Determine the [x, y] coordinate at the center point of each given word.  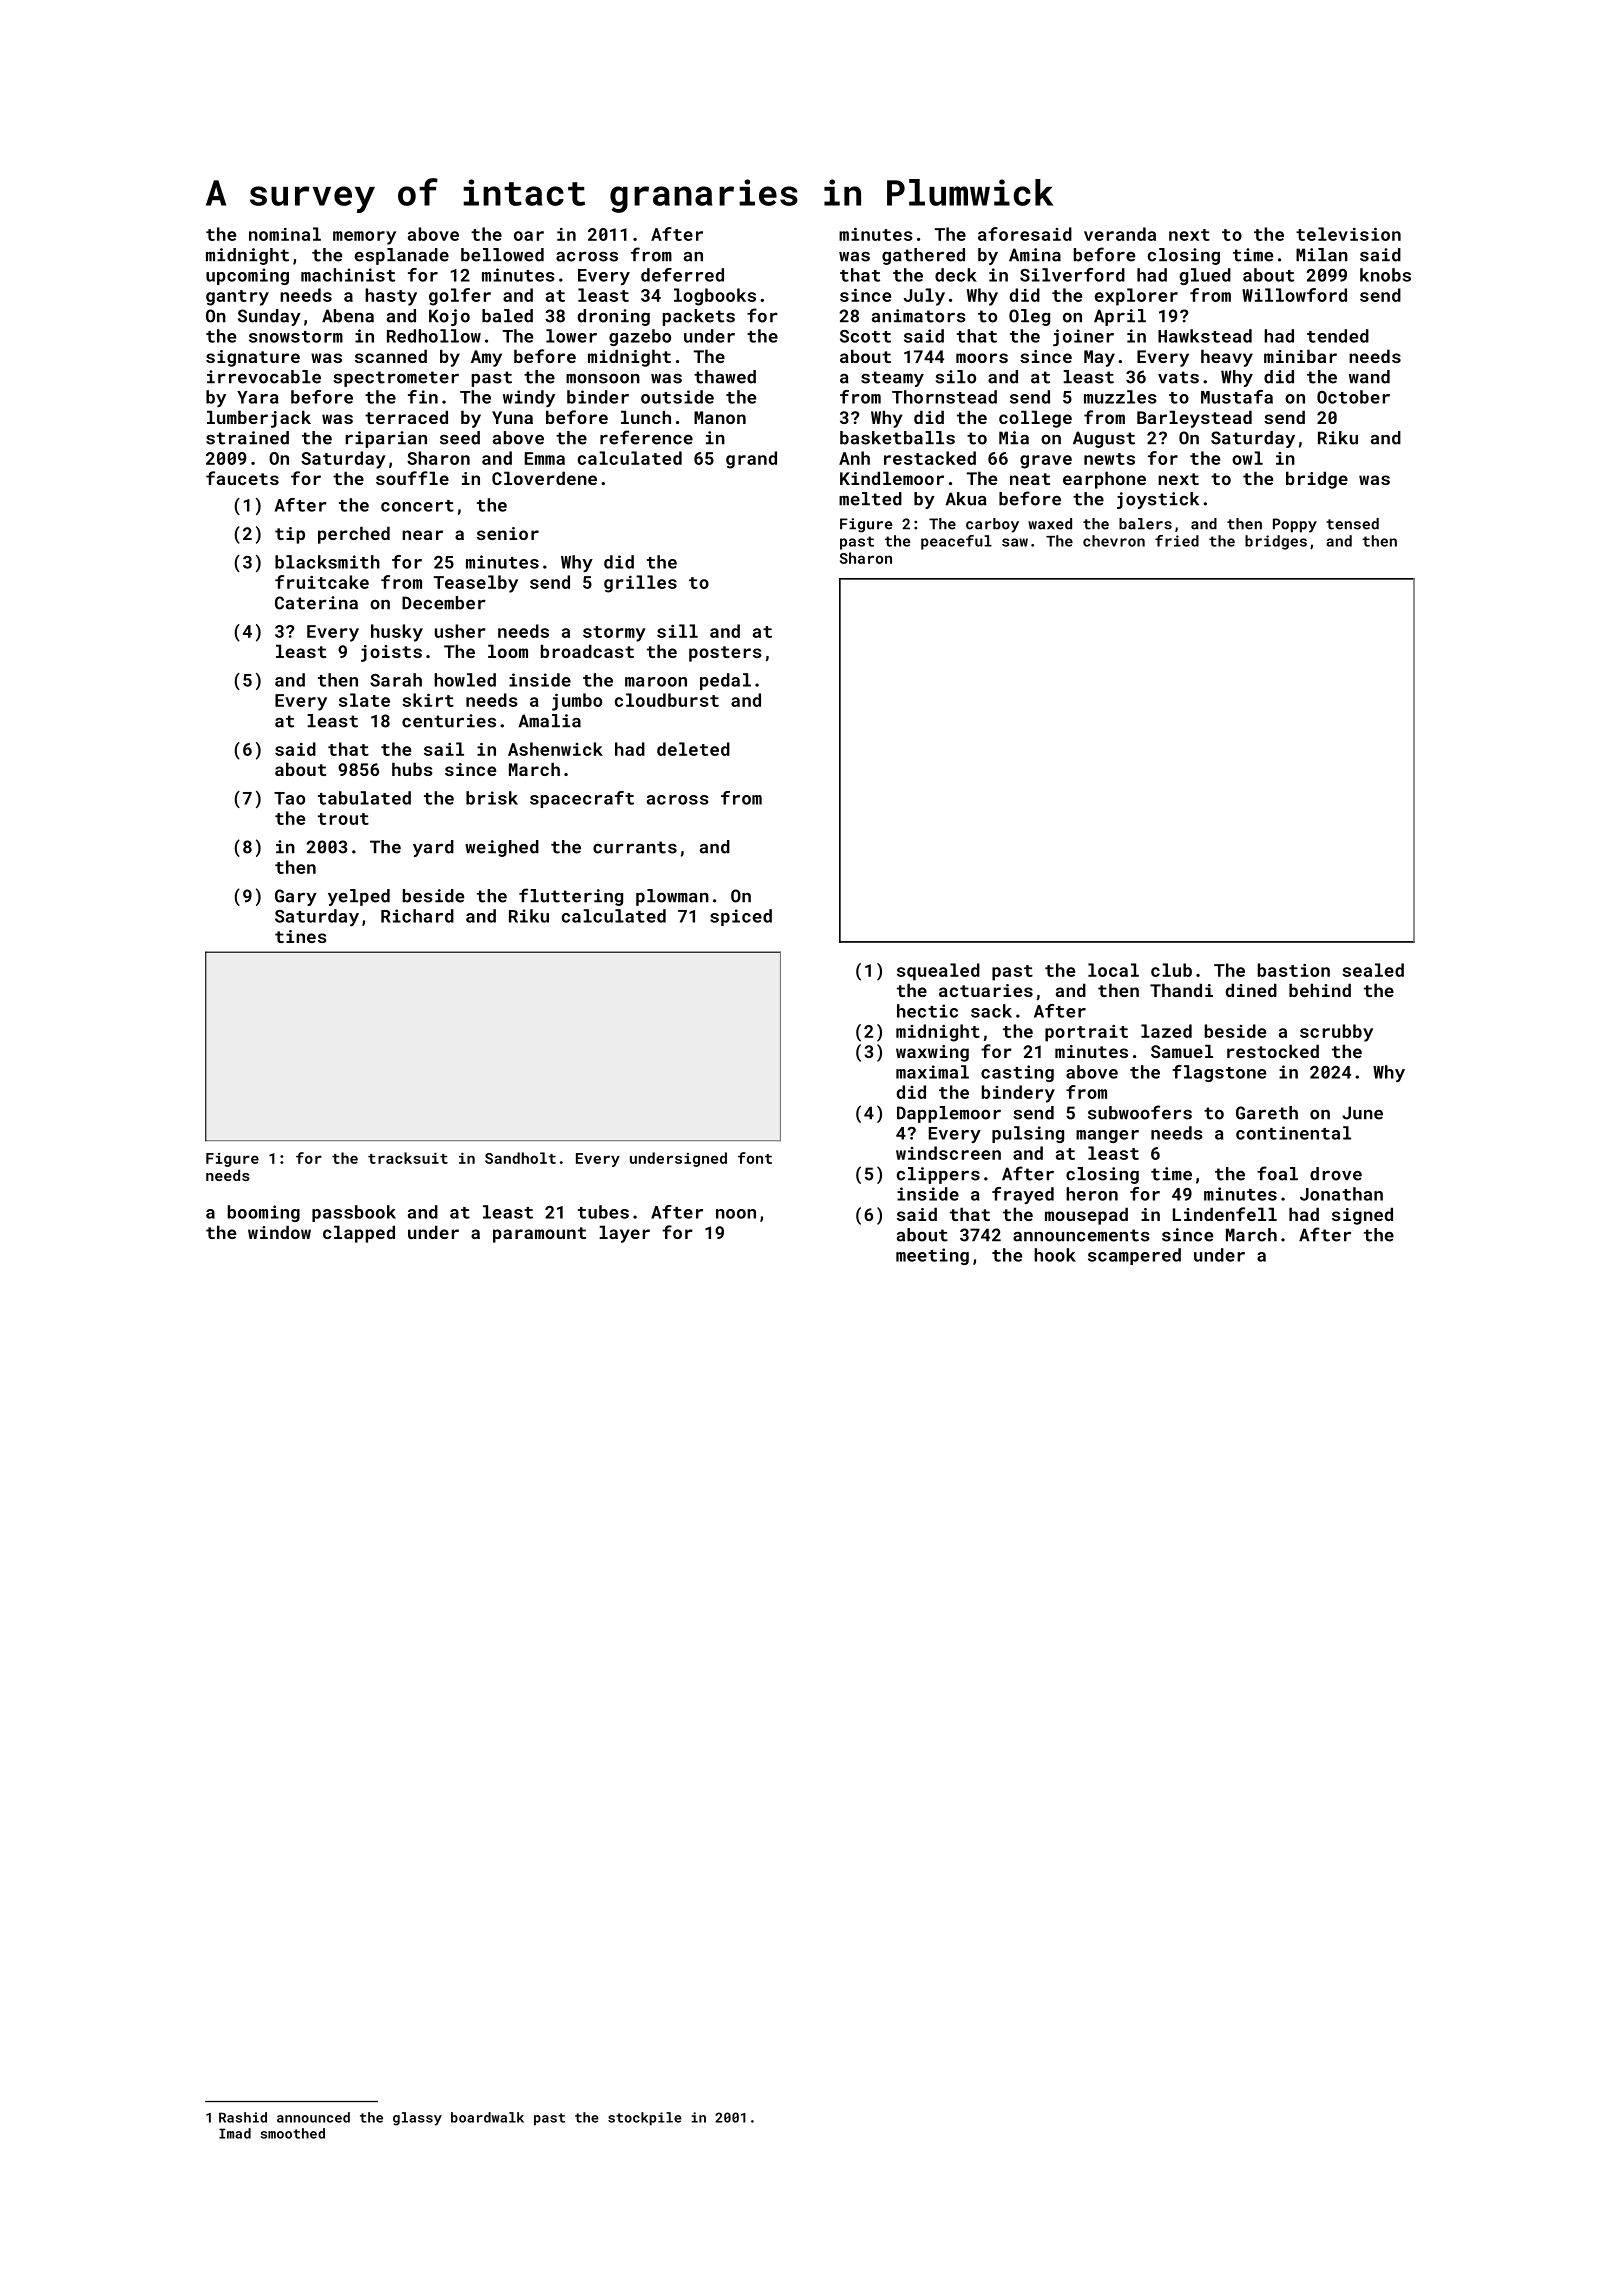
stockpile [645, 2119]
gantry [237, 298]
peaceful [956, 542]
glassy [417, 2119]
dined [1251, 990]
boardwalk [487, 2117]
